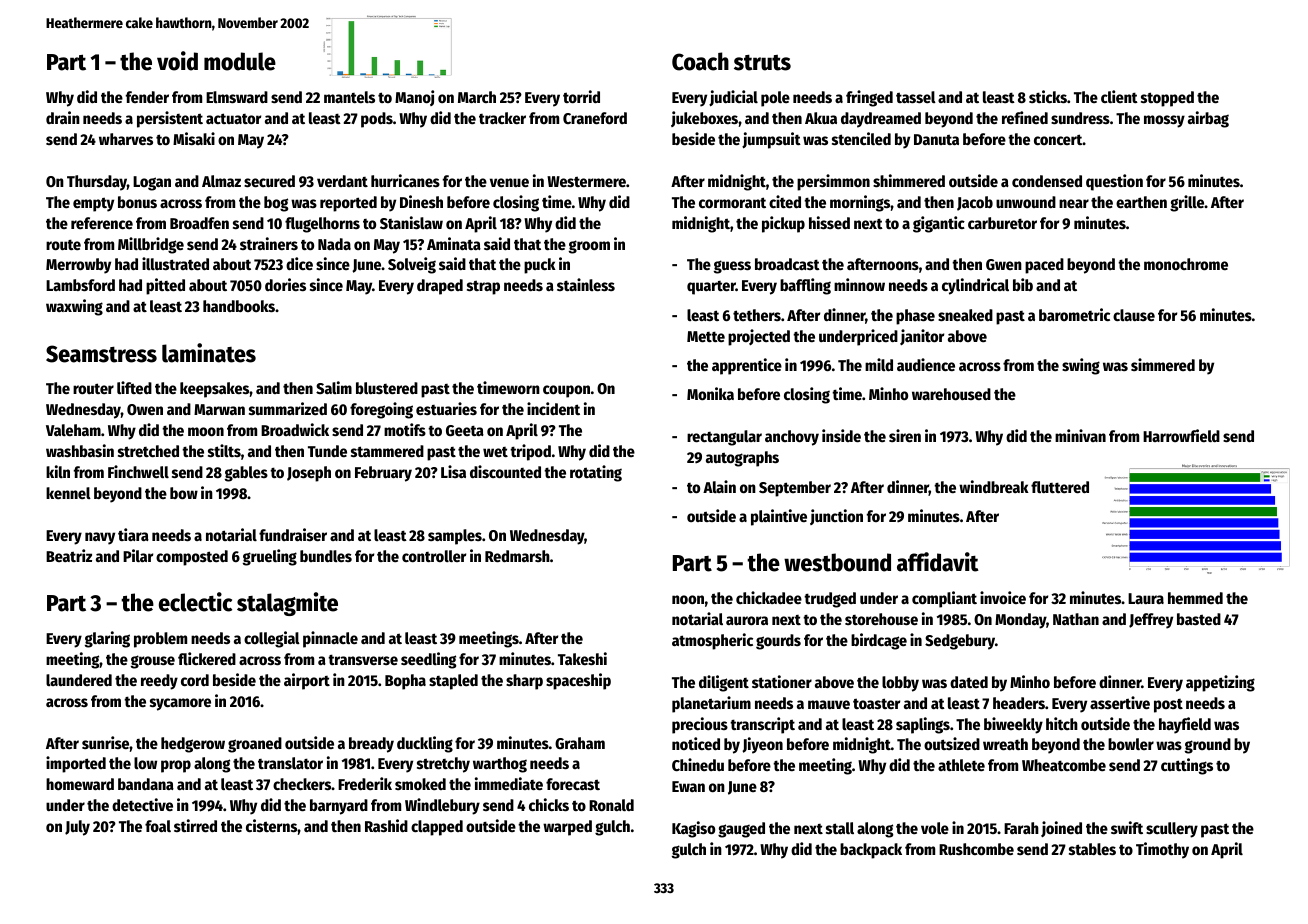 The image size is (1308, 924). I want to click on Farah, so click(1021, 828).
